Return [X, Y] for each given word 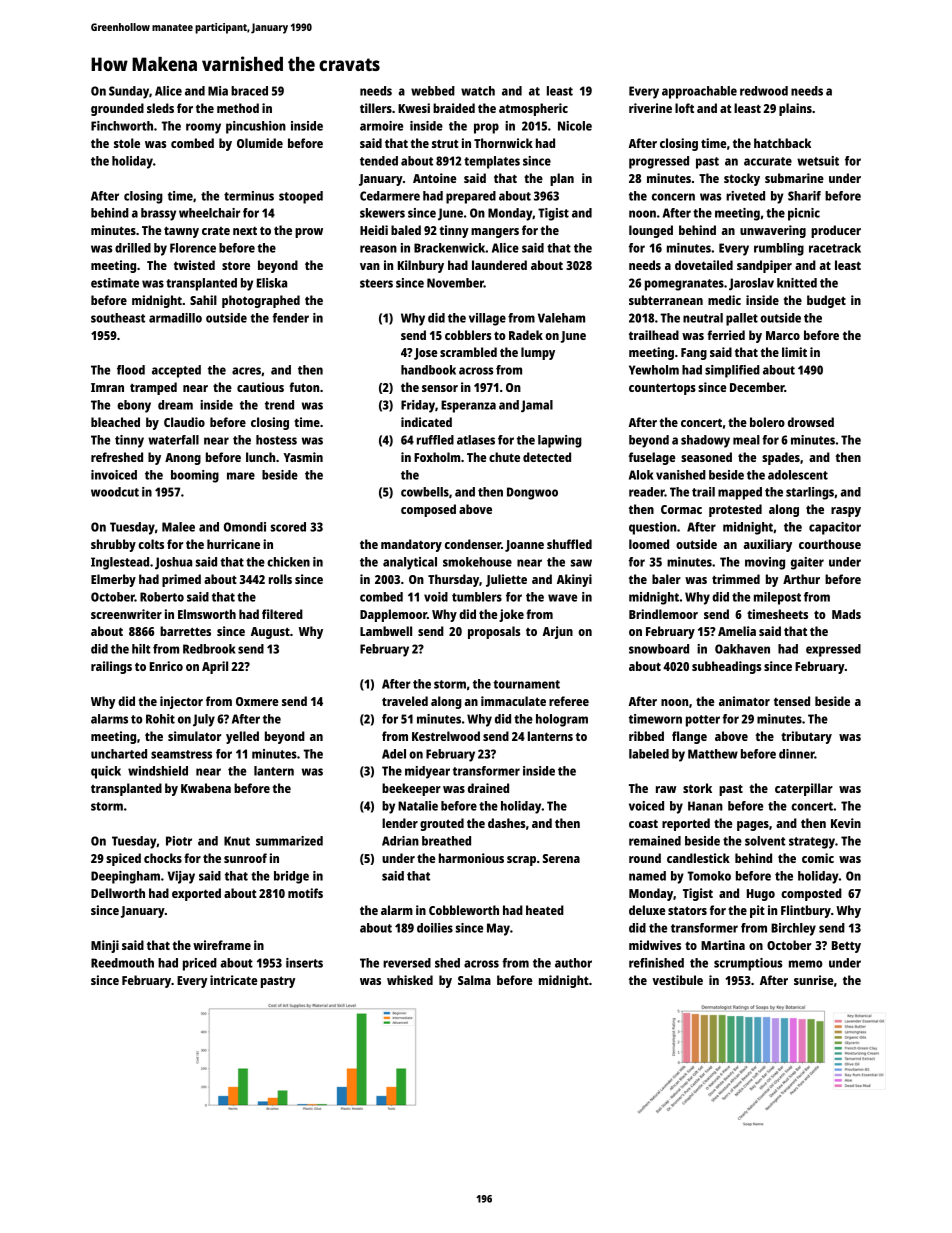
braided [454, 108]
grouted [442, 824]
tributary [806, 737]
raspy [846, 512]
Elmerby [113, 580]
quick [106, 772]
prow [309, 233]
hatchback [782, 143]
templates [492, 162]
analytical [410, 563]
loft [684, 108]
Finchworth [122, 126]
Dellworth [118, 893]
